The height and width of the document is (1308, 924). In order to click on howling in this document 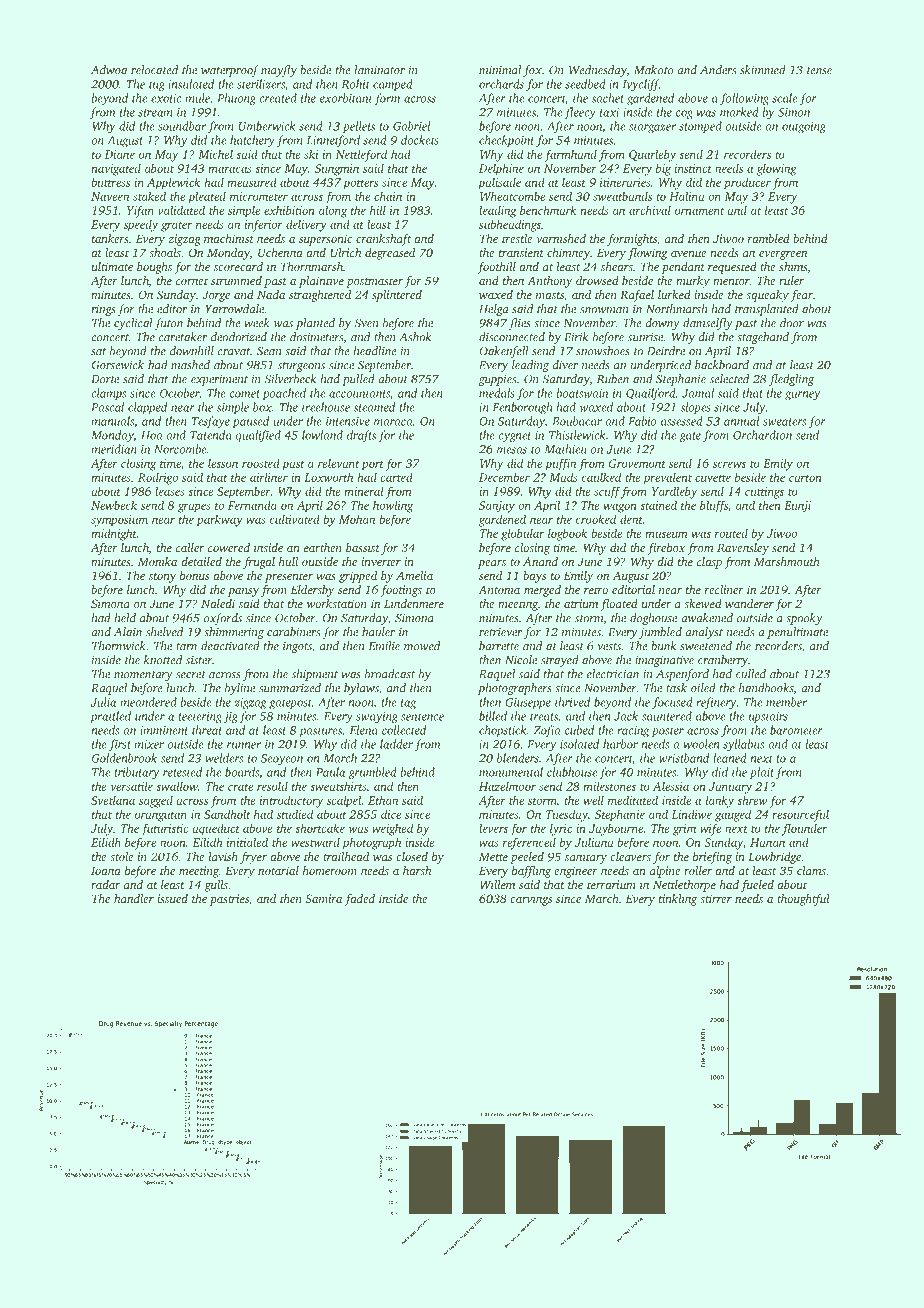, I will do `click(393, 506)`.
